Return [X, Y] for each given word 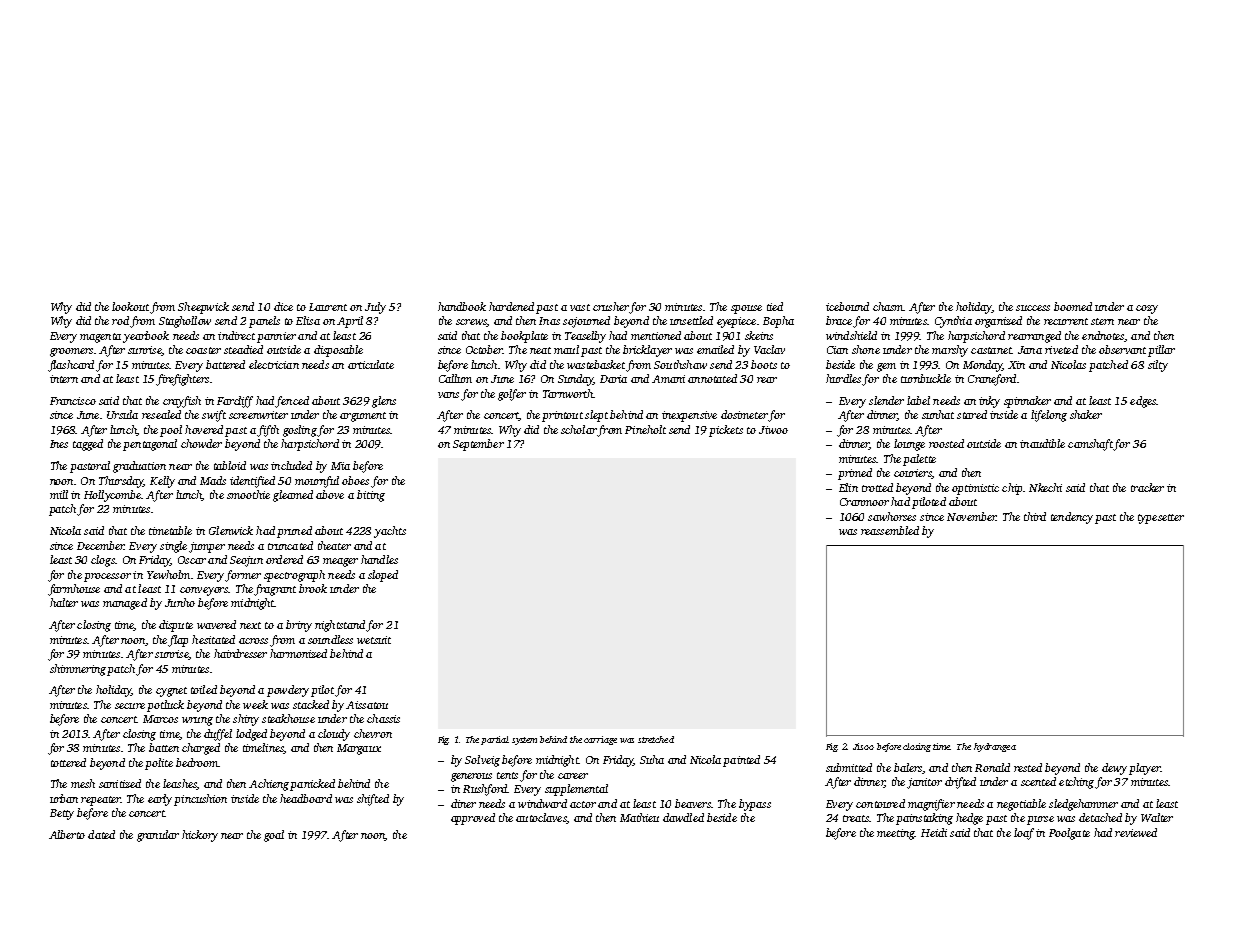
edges [1143, 402]
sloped [383, 576]
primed [855, 474]
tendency [1072, 518]
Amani [668, 379]
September [478, 445]
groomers [71, 352]
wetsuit [374, 640]
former [243, 576]
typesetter [1161, 519]
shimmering [78, 670]
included [291, 465]
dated [101, 834]
